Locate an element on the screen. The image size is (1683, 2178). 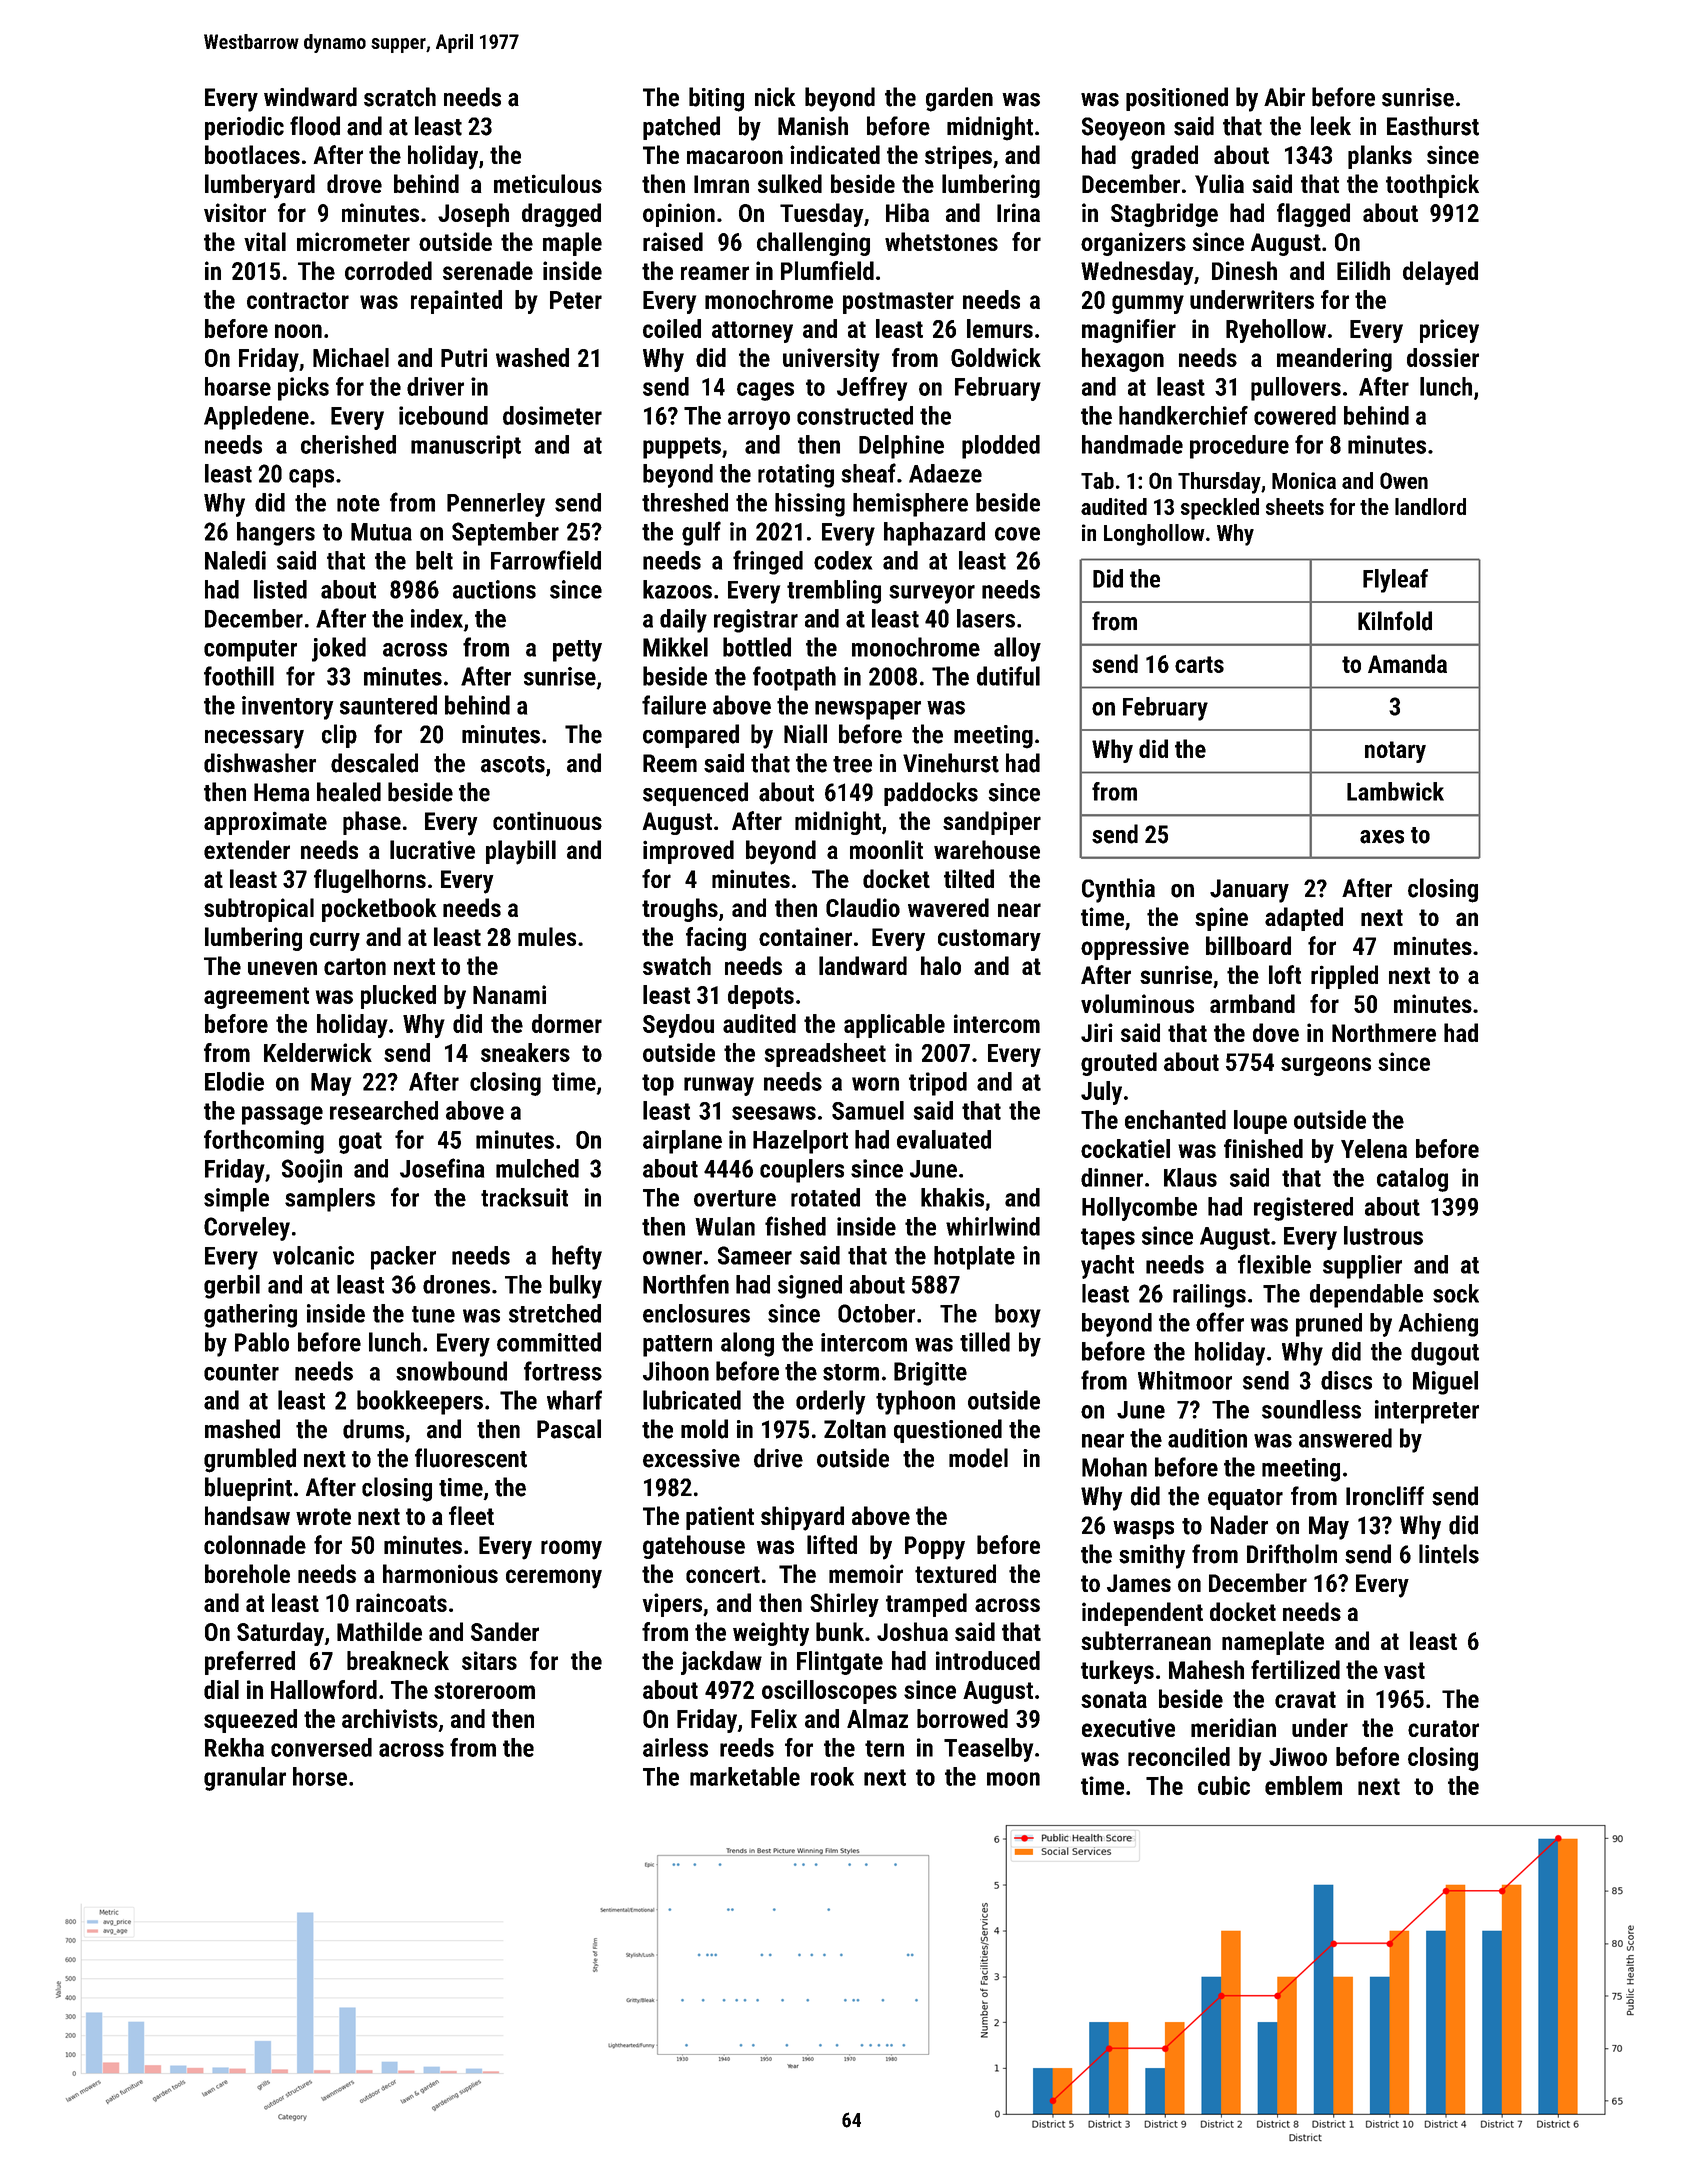
sitars is located at coordinates (489, 1660).
